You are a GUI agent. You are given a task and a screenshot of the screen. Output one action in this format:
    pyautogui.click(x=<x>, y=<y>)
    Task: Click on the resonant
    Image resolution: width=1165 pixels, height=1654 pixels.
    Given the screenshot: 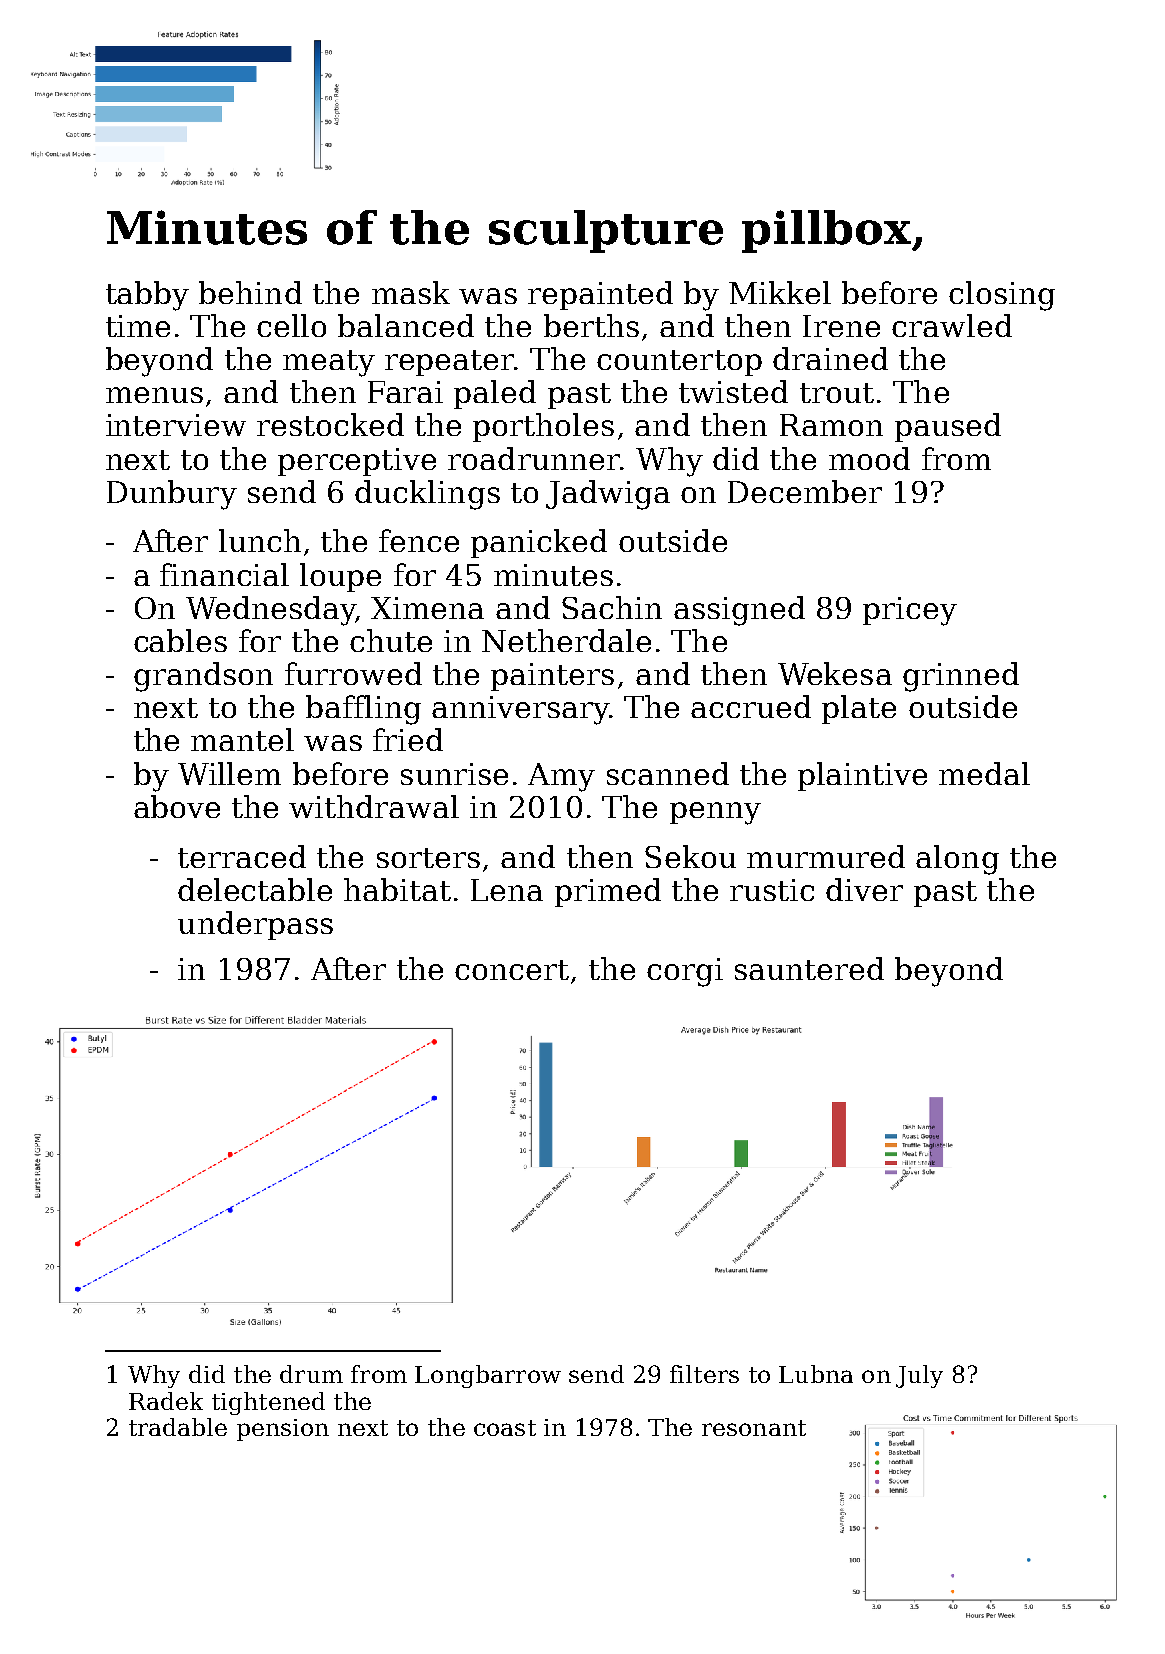 What is the action you would take?
    pyautogui.click(x=754, y=1428)
